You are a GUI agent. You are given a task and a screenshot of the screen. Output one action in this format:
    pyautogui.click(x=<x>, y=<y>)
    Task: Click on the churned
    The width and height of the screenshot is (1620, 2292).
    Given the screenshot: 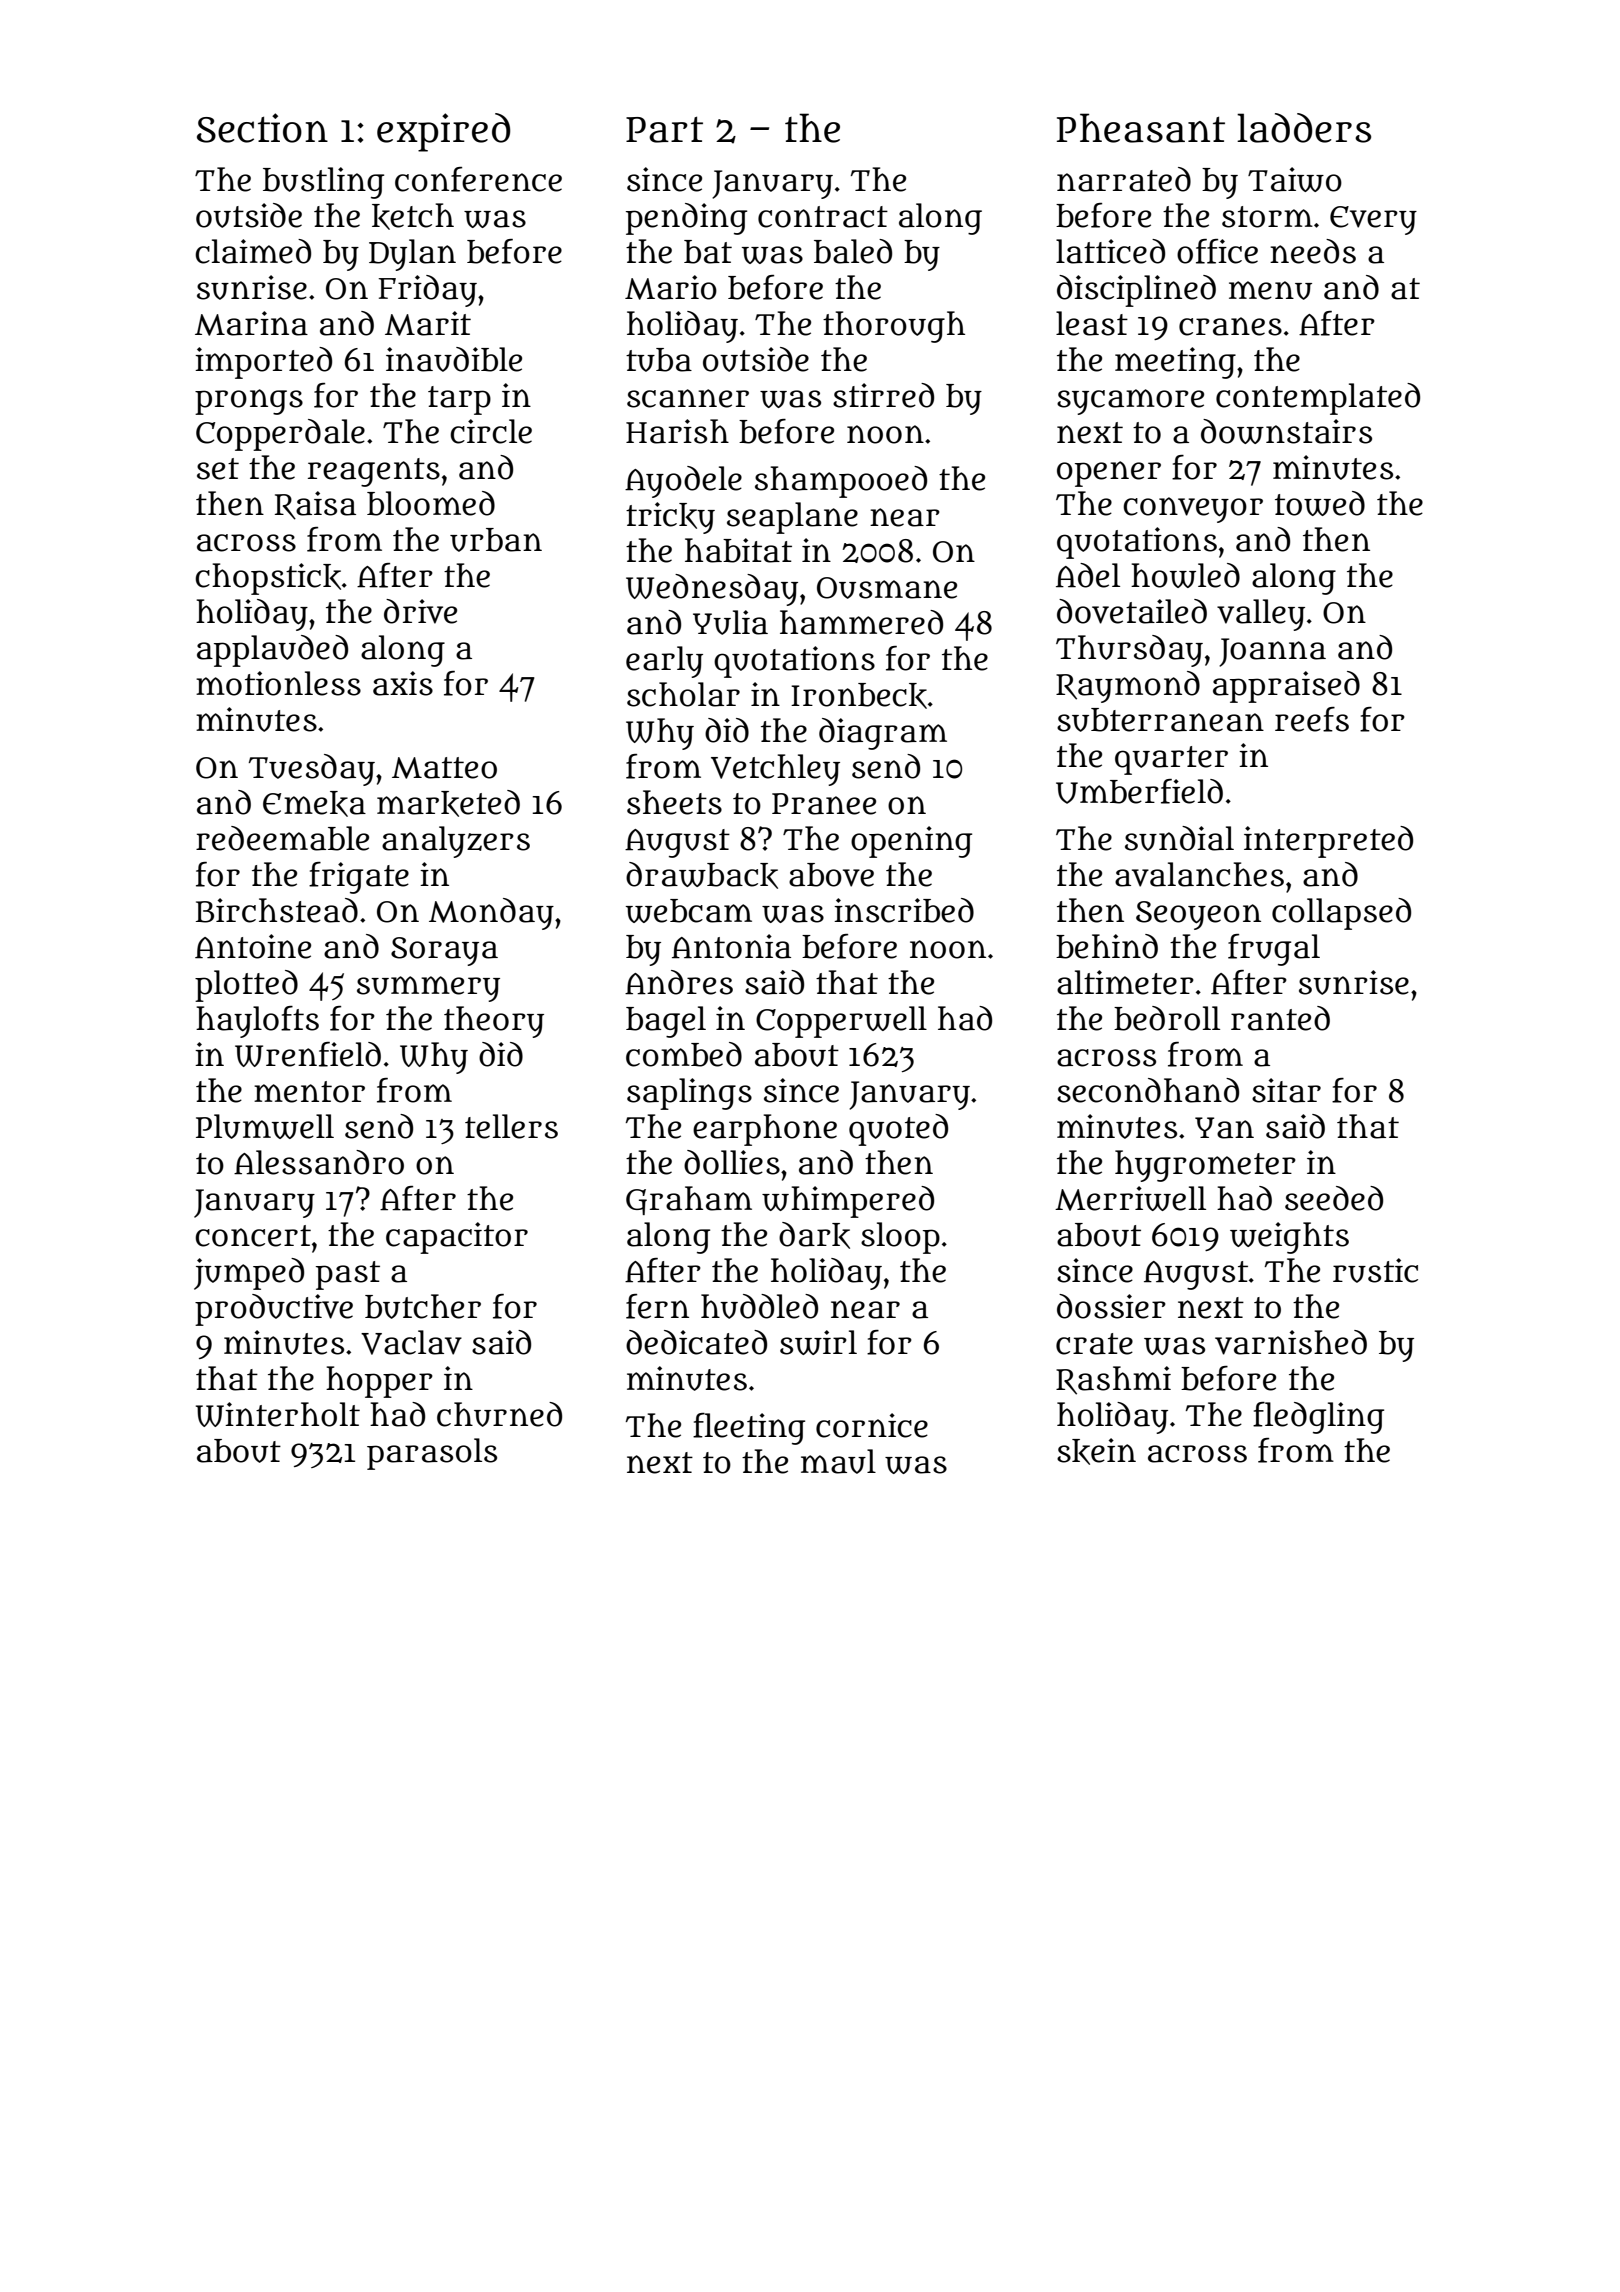 What is the action you would take?
    pyautogui.click(x=499, y=1414)
